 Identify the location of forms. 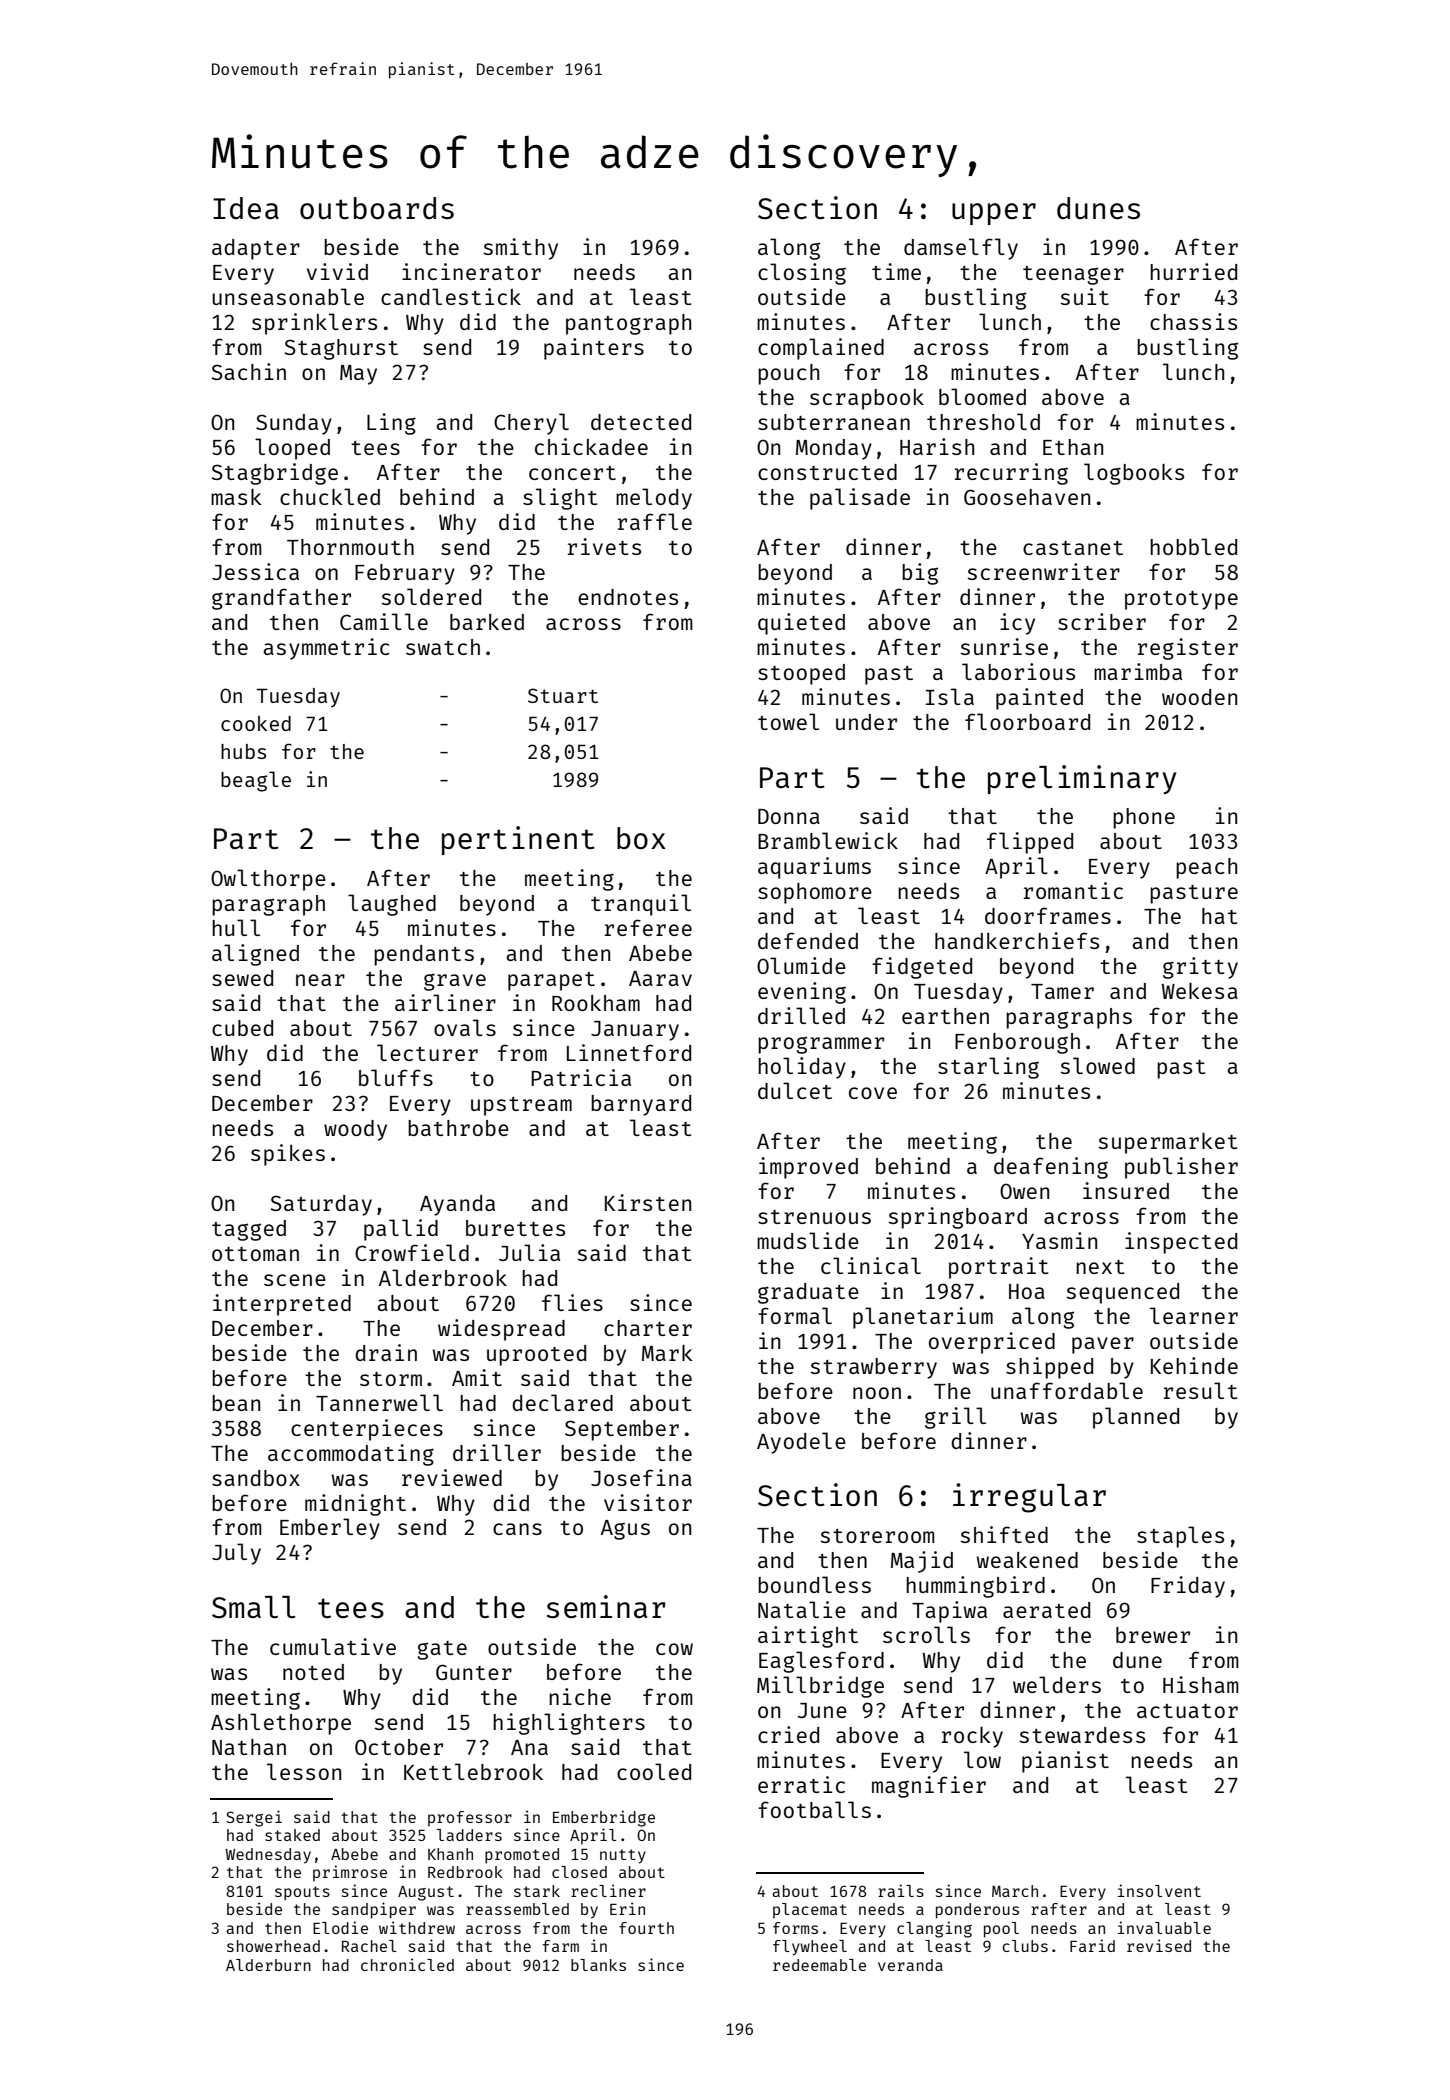
(795, 1928).
